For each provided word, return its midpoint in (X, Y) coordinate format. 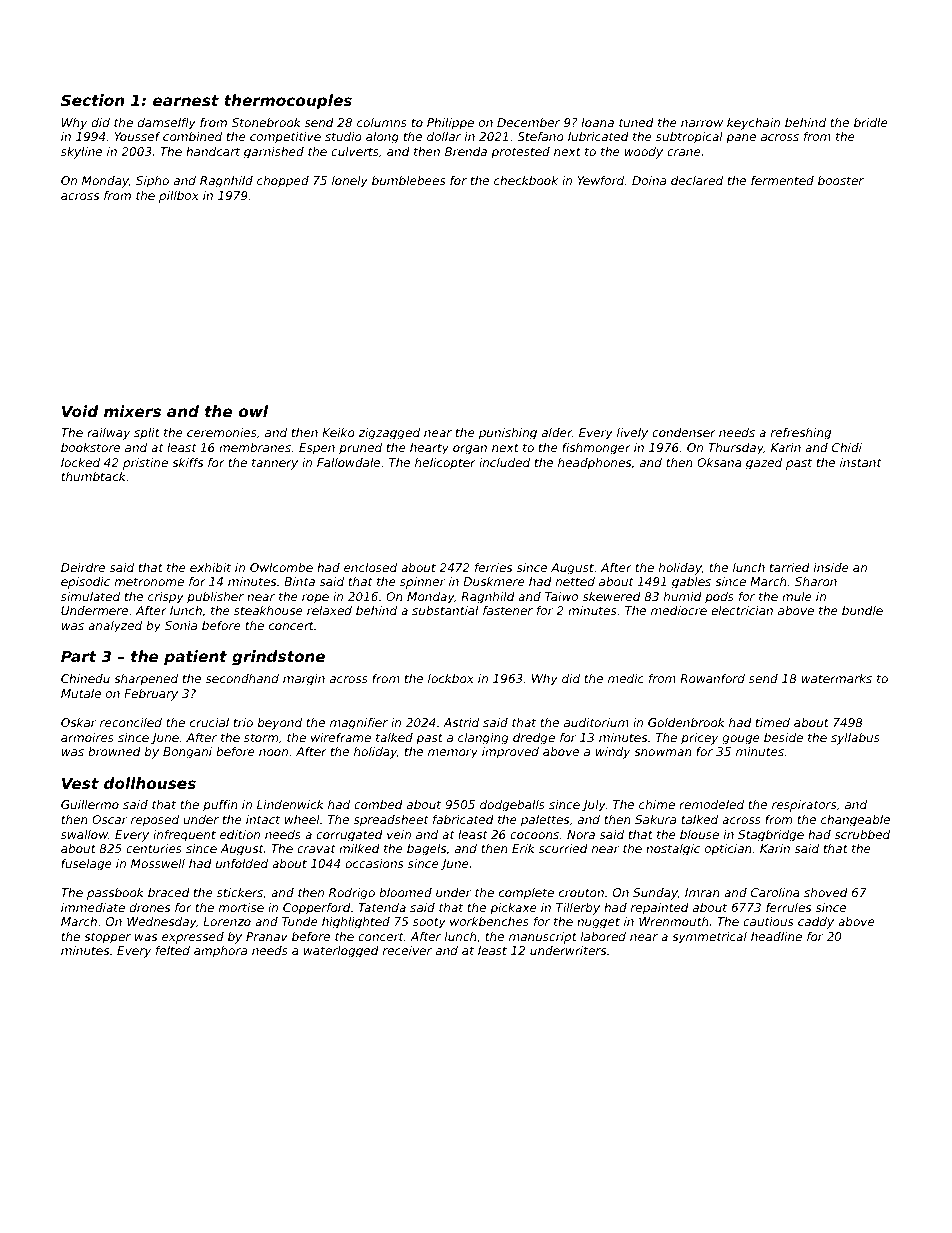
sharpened (146, 680)
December (528, 122)
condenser (684, 432)
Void (80, 411)
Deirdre (83, 567)
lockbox (451, 678)
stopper (107, 938)
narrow (702, 123)
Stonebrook (266, 122)
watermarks (837, 678)
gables (691, 583)
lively (632, 434)
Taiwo (561, 596)
